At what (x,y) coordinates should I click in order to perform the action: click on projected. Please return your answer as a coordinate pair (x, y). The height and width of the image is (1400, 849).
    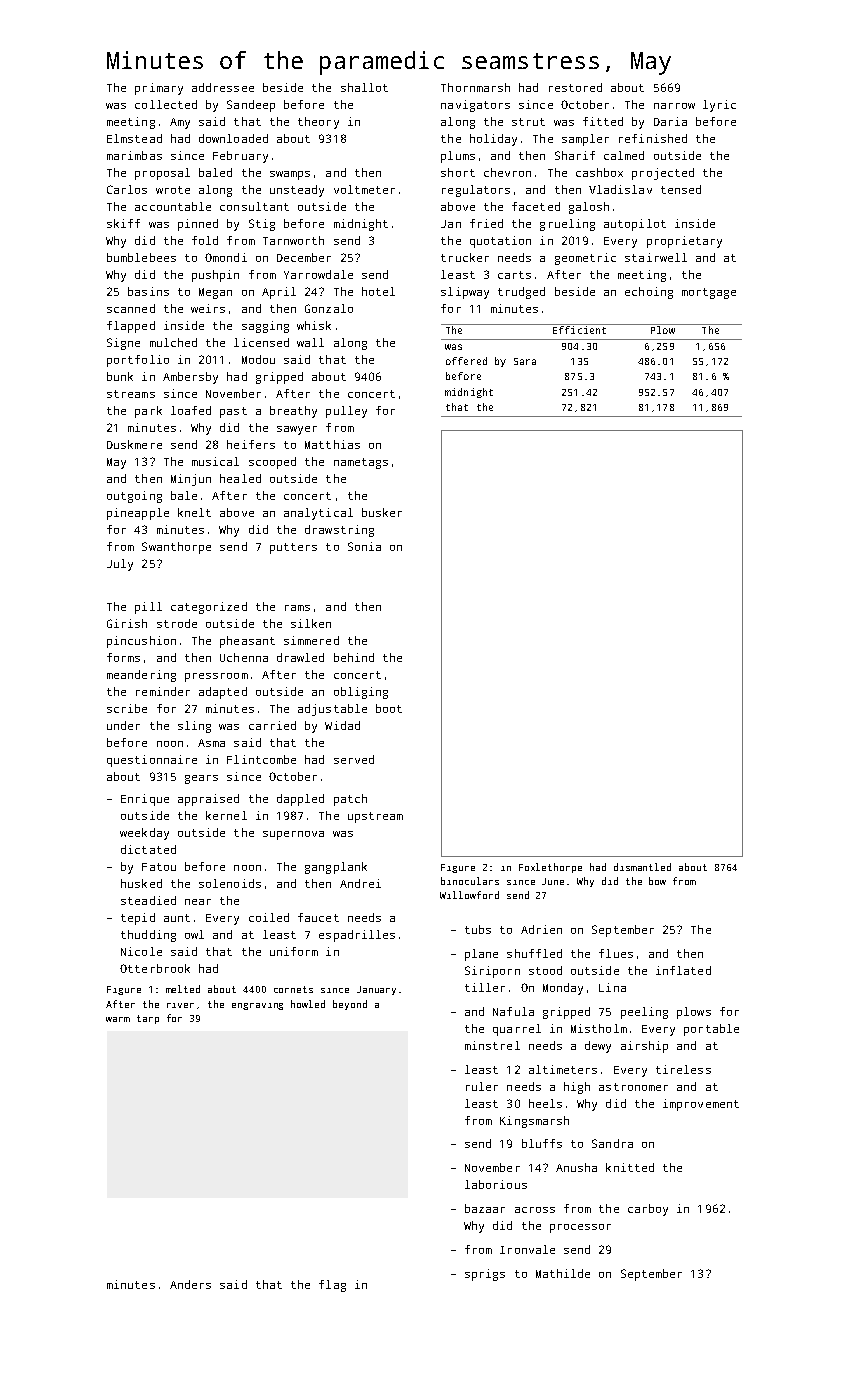
    Looking at the image, I should click on (663, 174).
